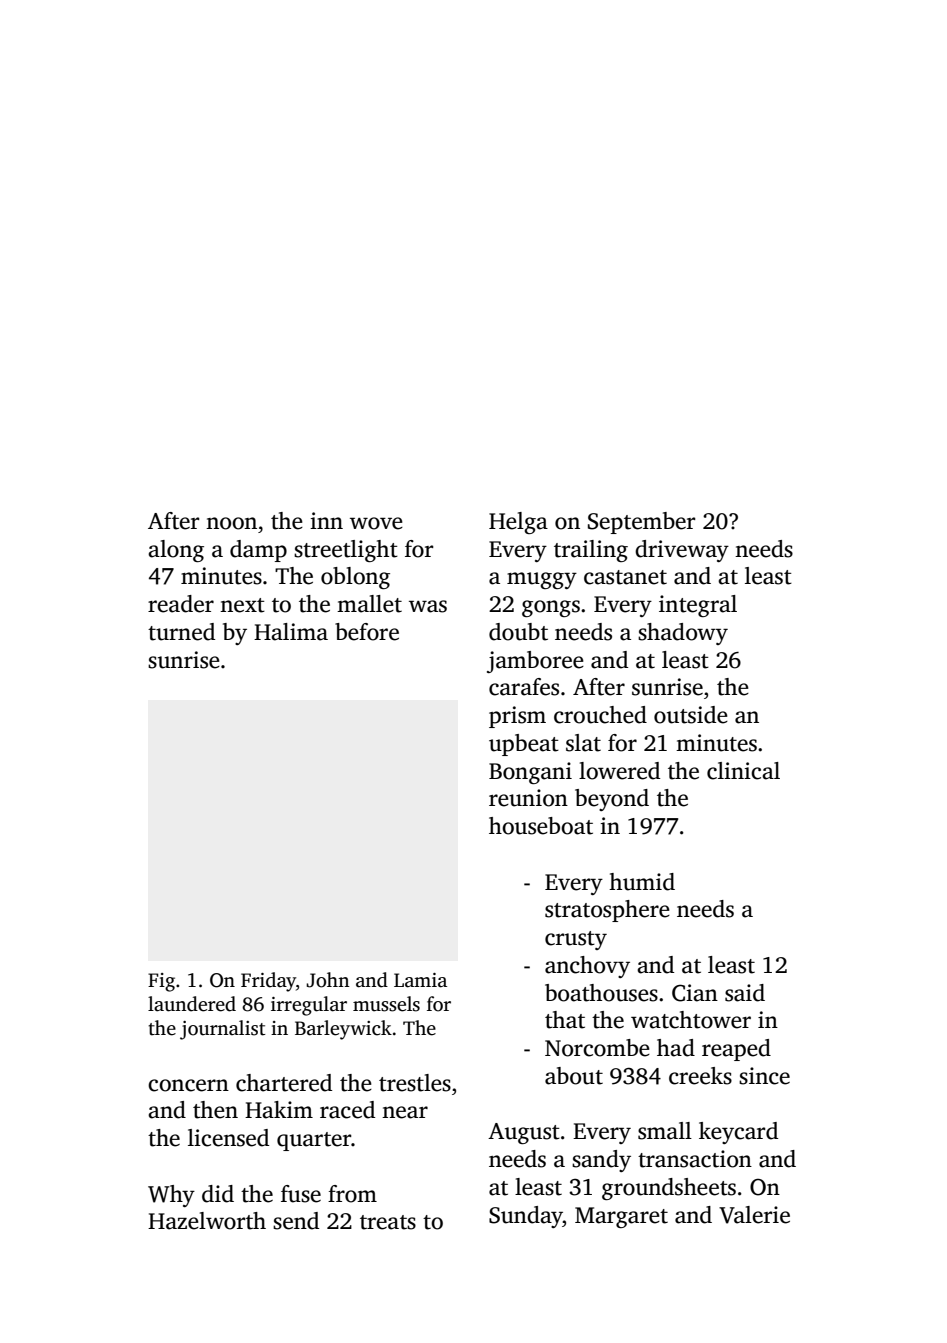 Image resolution: width=947 pixels, height=1343 pixels. What do you see at coordinates (518, 523) in the image?
I see `Helga` at bounding box center [518, 523].
